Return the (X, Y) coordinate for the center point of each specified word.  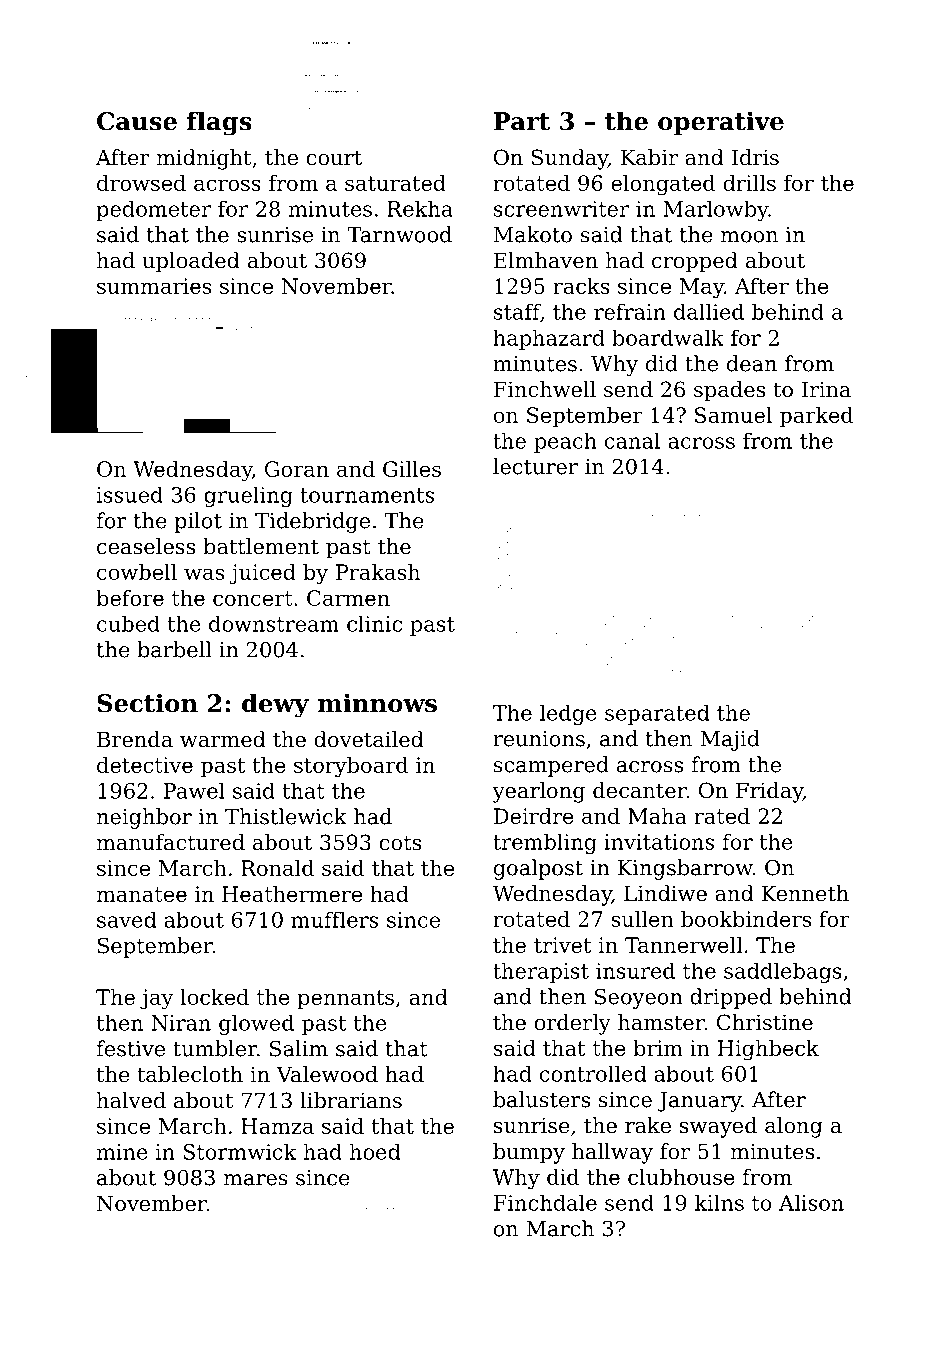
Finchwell (545, 389)
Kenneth (805, 893)
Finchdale (545, 1202)
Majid (730, 740)
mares (256, 1180)
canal (632, 441)
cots (400, 843)
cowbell (137, 572)
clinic (374, 623)
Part (522, 121)
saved (126, 919)
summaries (154, 286)
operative (721, 123)
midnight (204, 159)
